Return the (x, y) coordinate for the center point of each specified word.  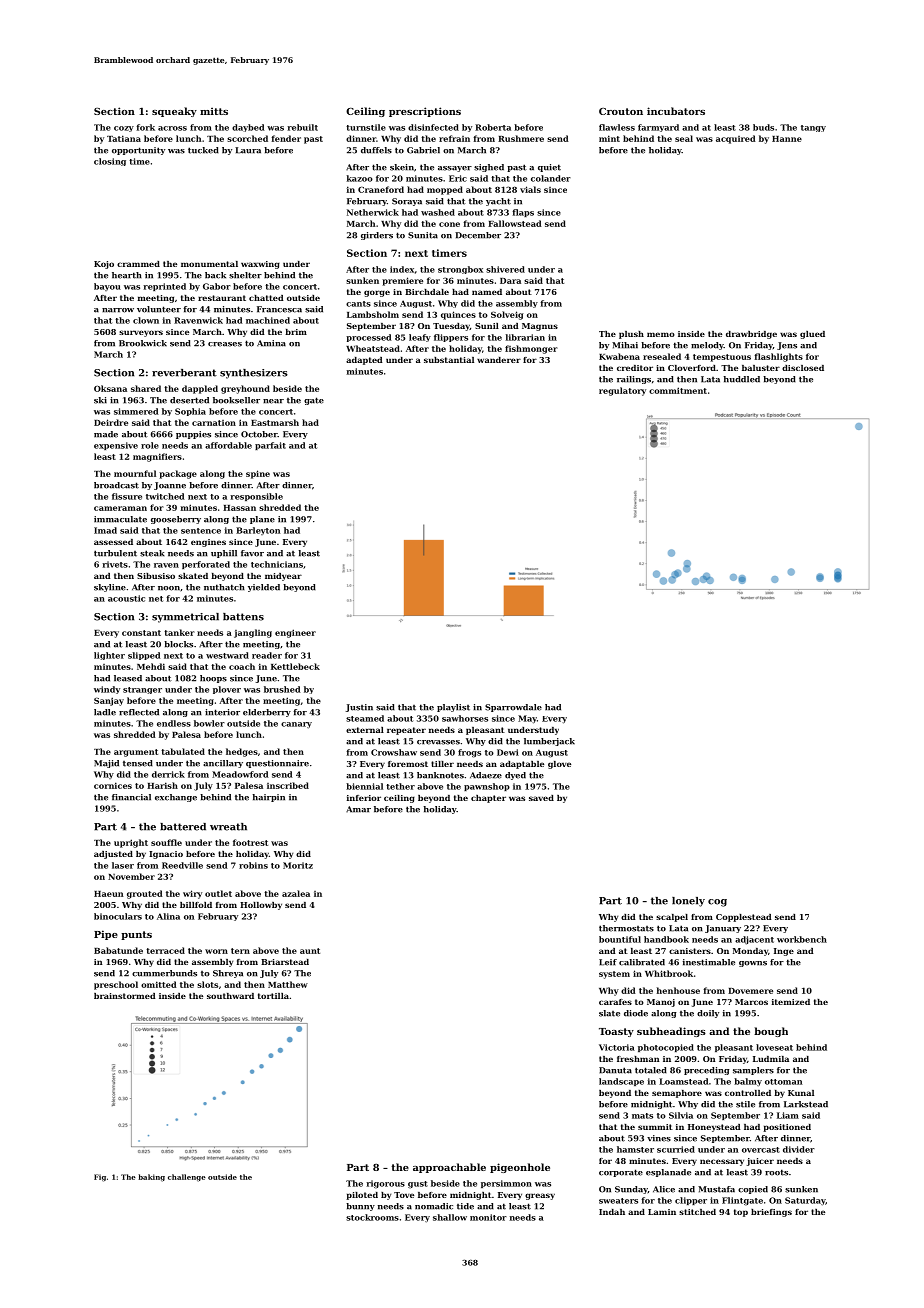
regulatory (622, 391)
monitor (488, 1217)
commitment (678, 390)
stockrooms (372, 1217)
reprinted (165, 287)
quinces (458, 315)
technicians (277, 564)
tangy (813, 128)
